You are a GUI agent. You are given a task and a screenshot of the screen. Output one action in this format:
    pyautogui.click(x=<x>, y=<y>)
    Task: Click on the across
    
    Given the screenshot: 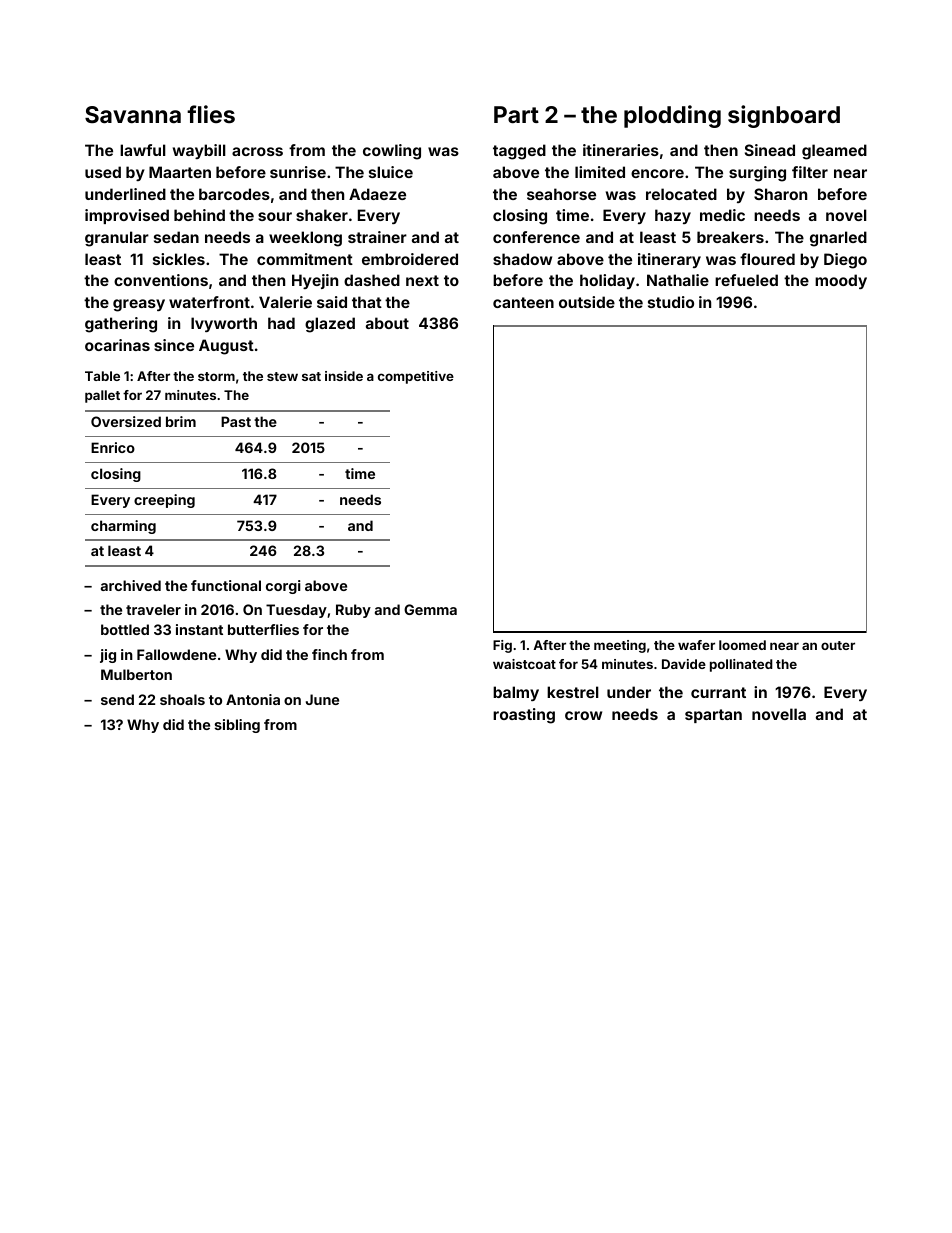 What is the action you would take?
    pyautogui.click(x=257, y=151)
